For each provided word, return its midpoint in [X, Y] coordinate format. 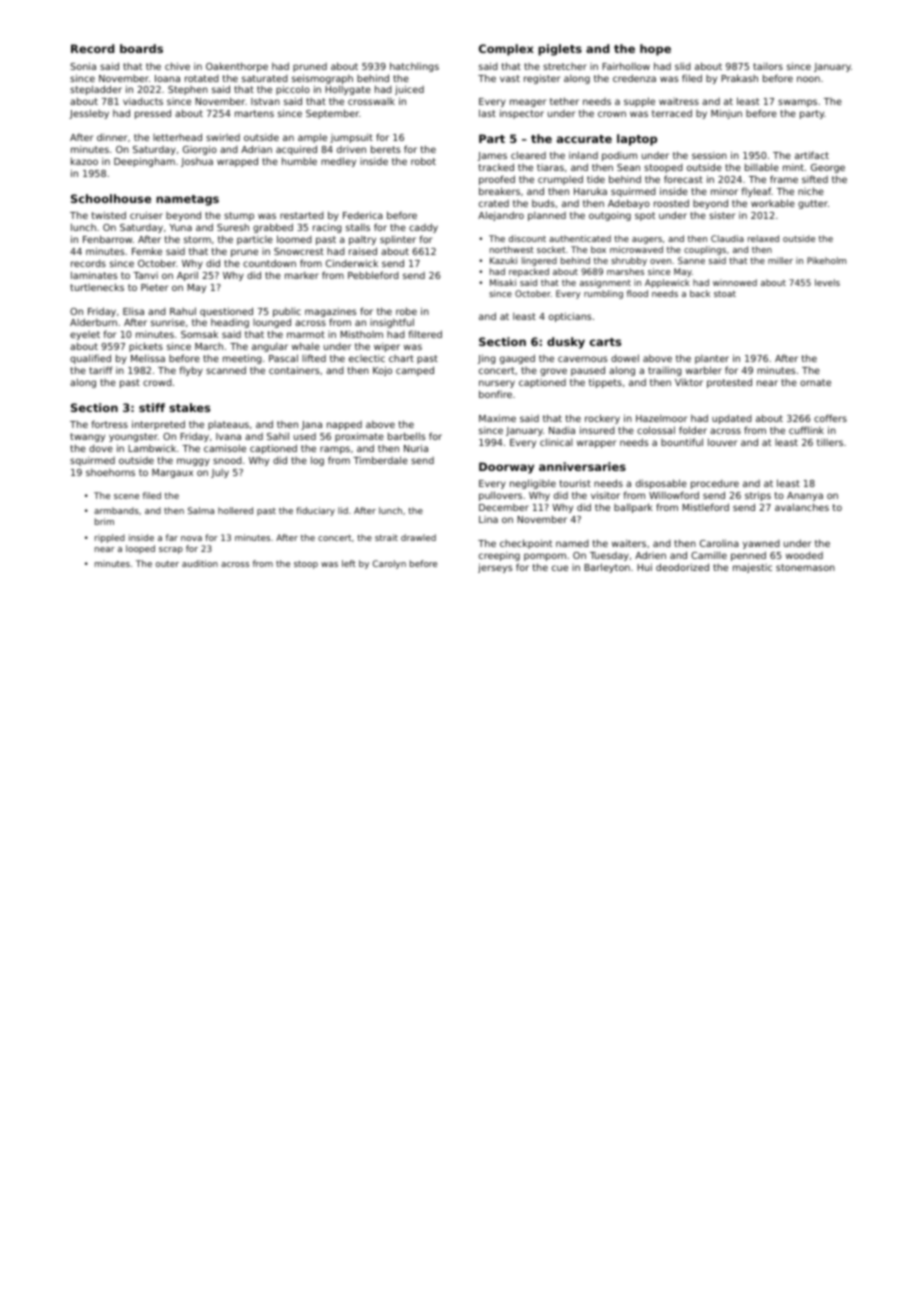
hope [655, 50]
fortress [110, 424]
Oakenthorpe [237, 67]
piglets [560, 50]
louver [722, 442]
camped [415, 371]
